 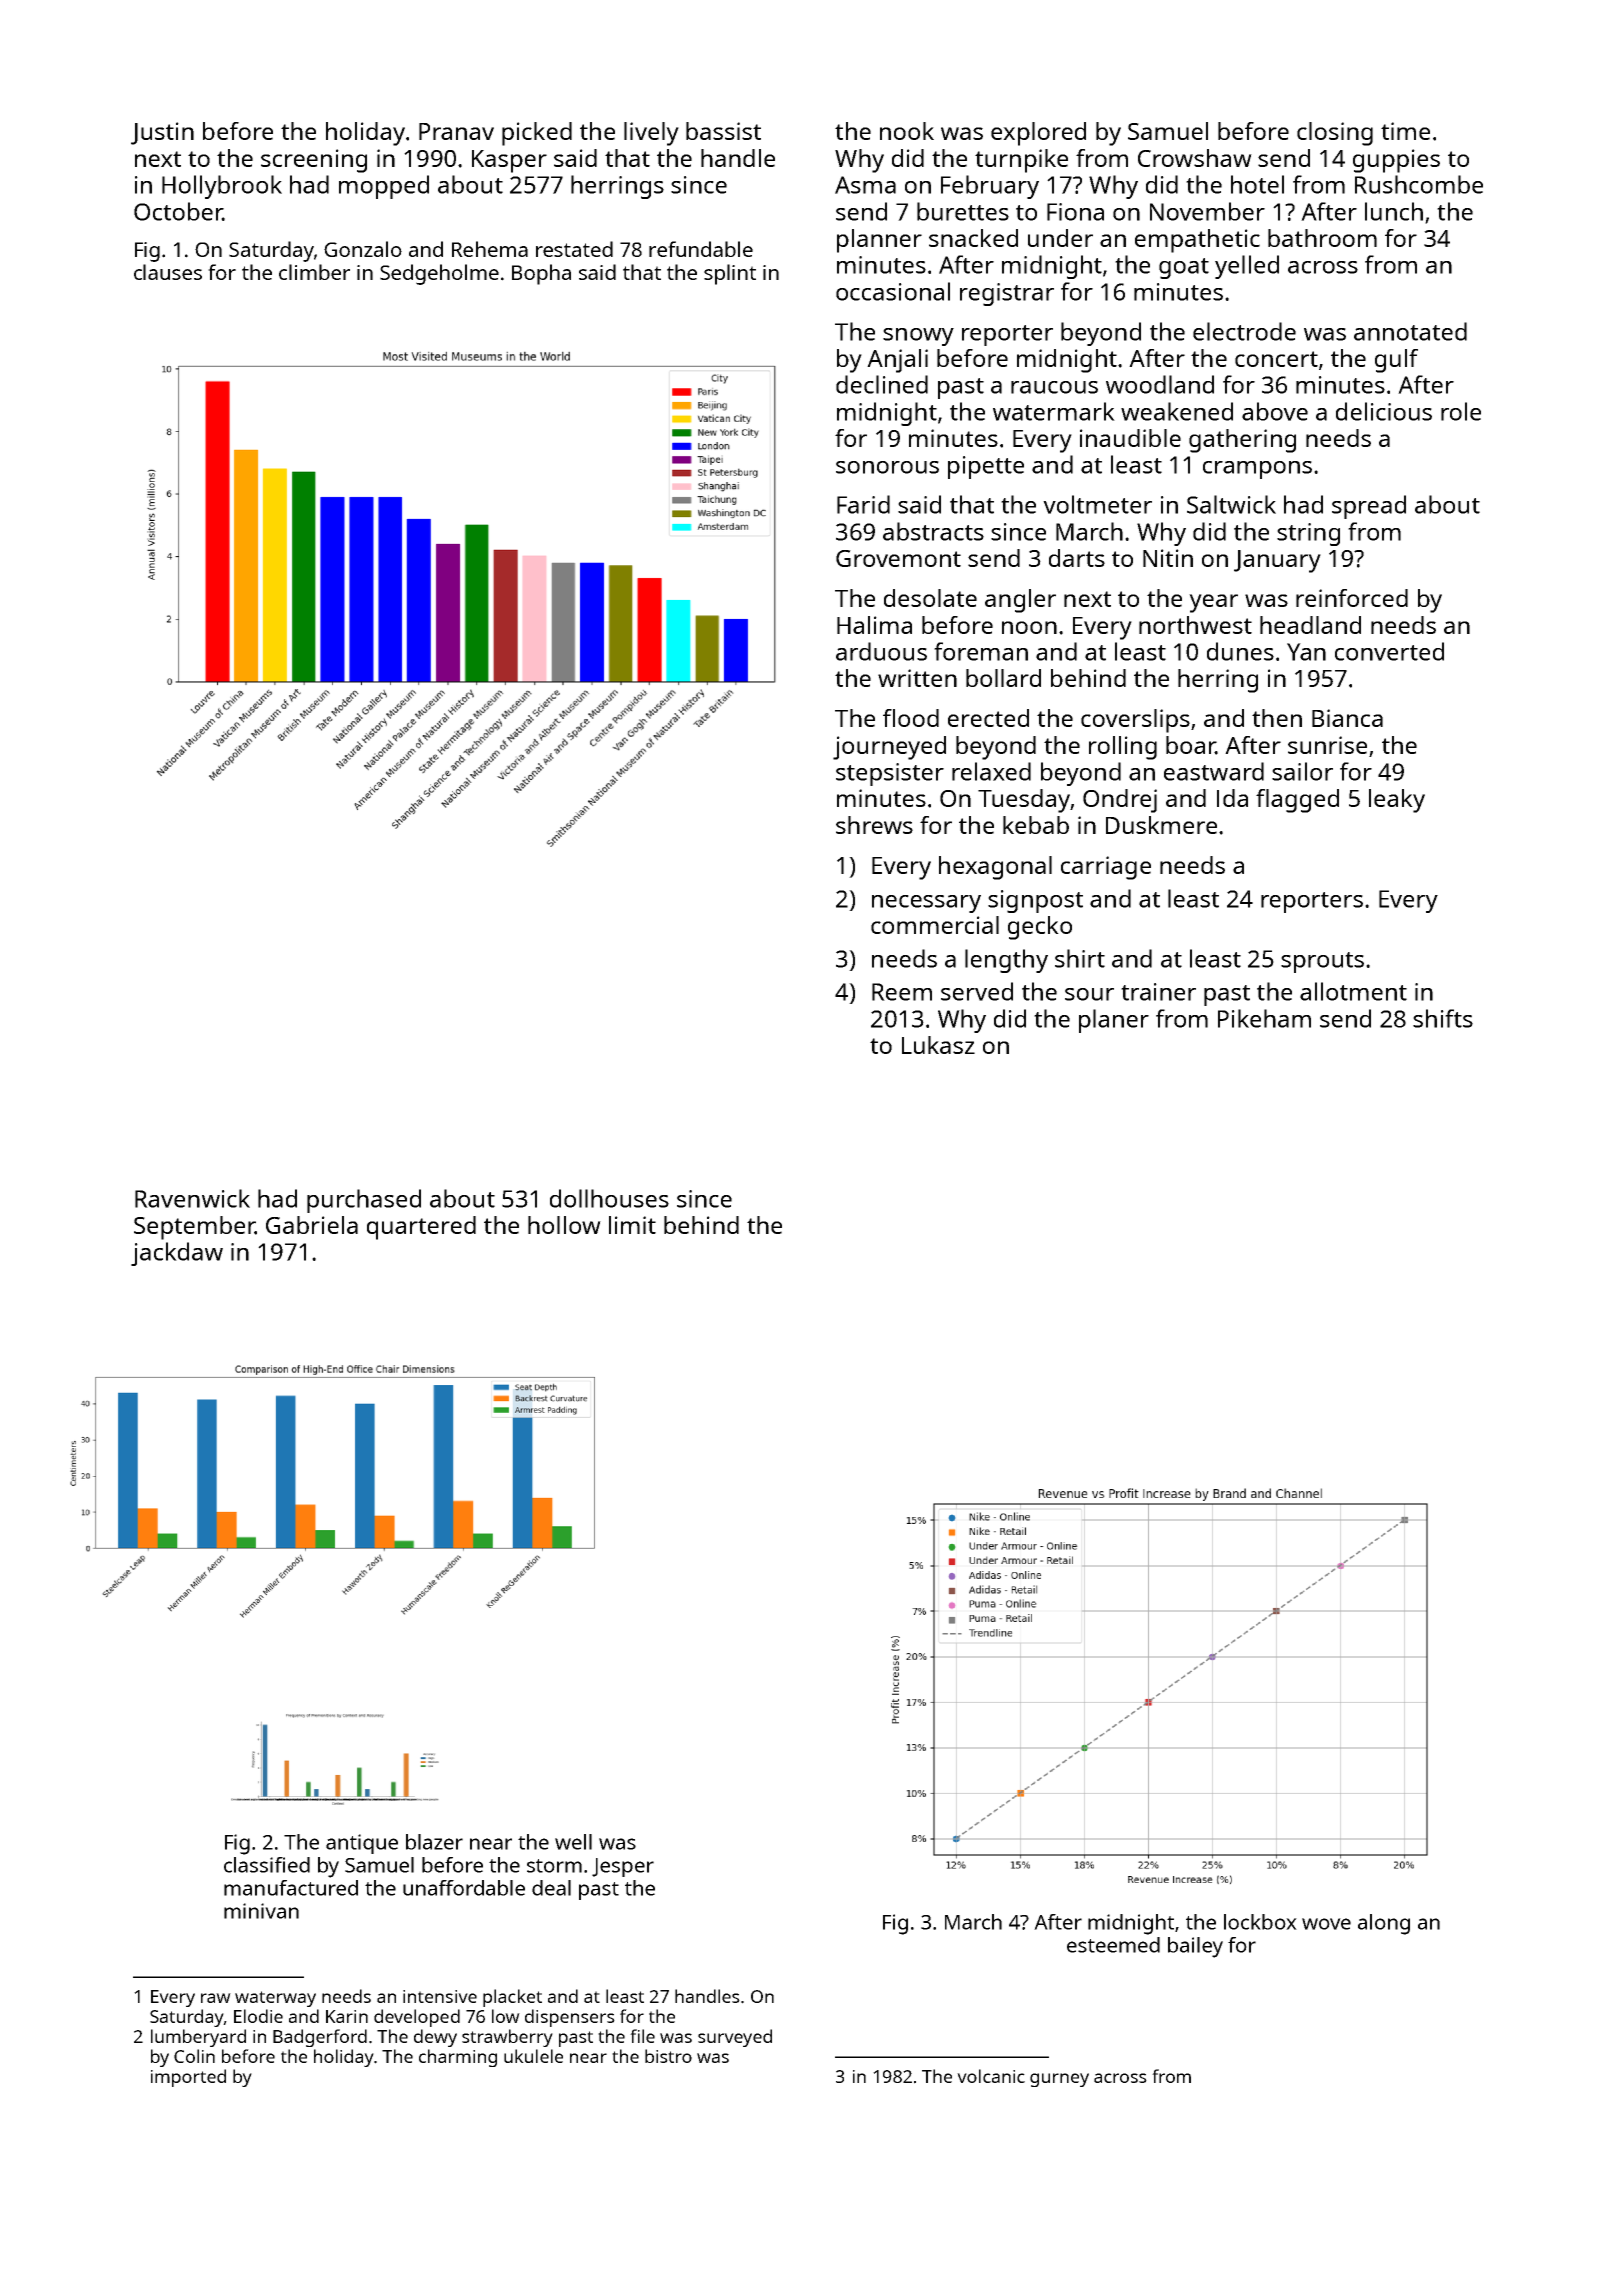 I want to click on Colin, so click(x=194, y=2056).
